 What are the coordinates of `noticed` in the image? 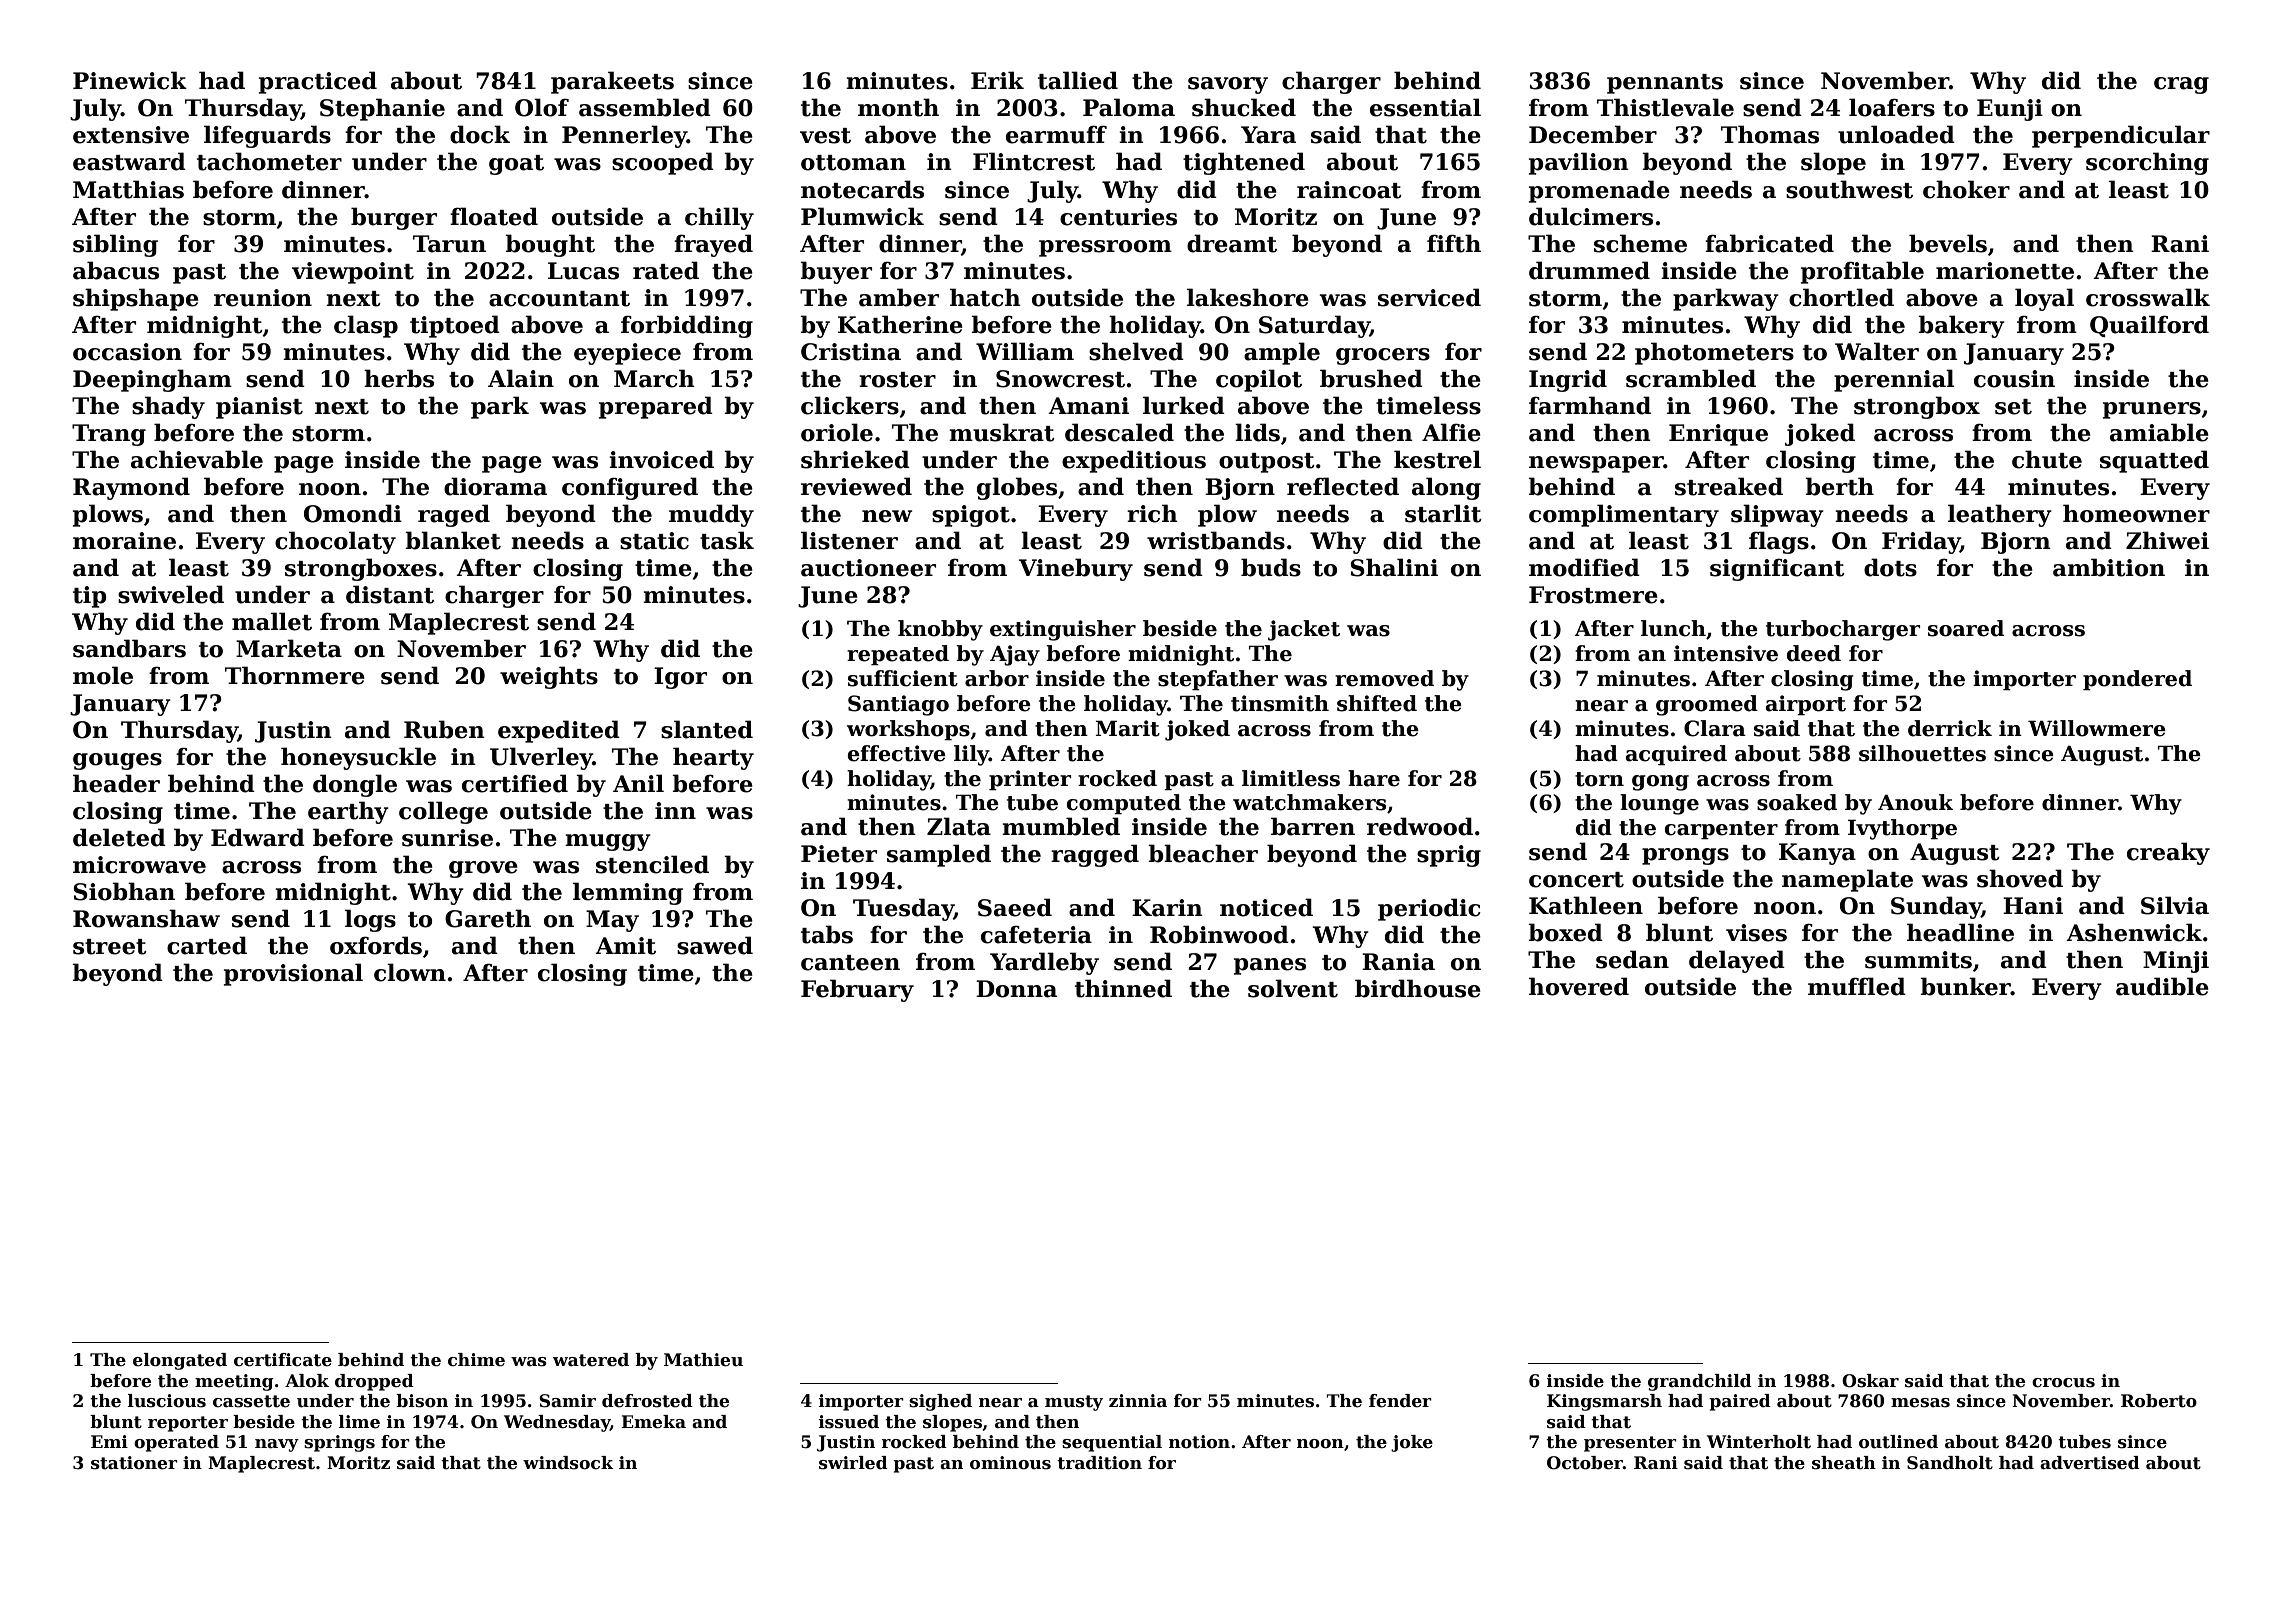 It's located at (1266, 907).
